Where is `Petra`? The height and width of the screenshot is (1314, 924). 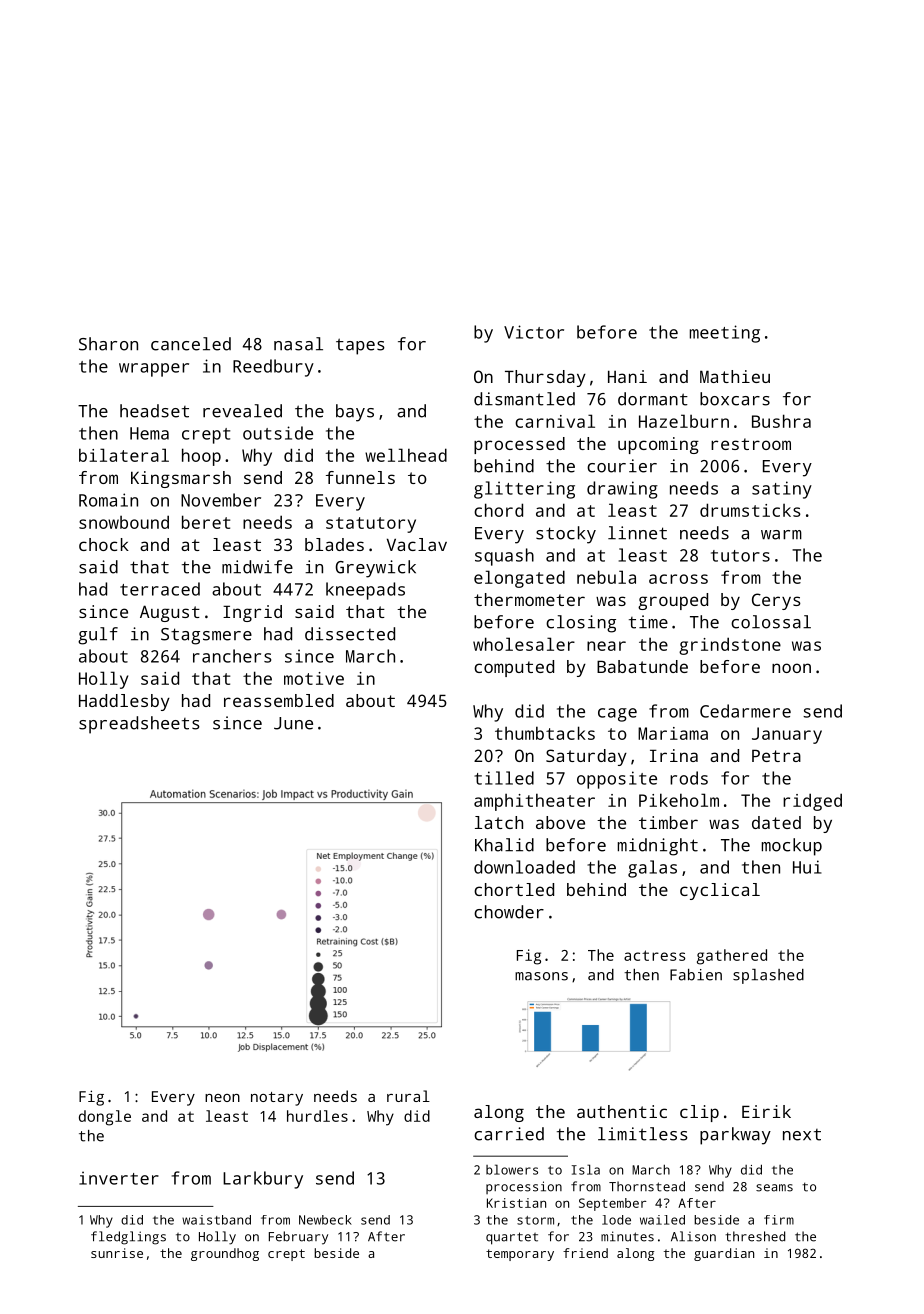 Petra is located at coordinates (776, 755).
